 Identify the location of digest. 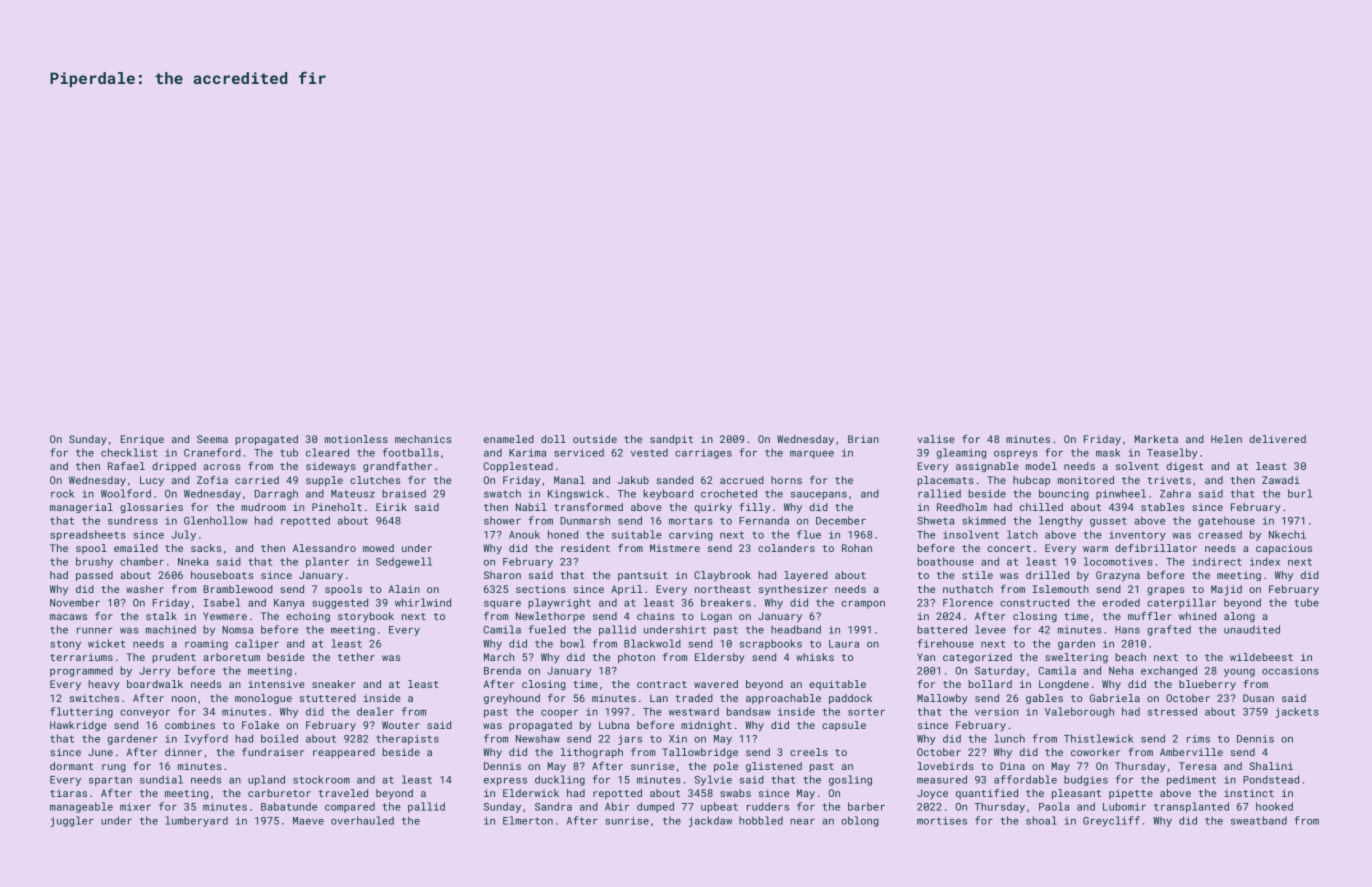
(1184, 467).
